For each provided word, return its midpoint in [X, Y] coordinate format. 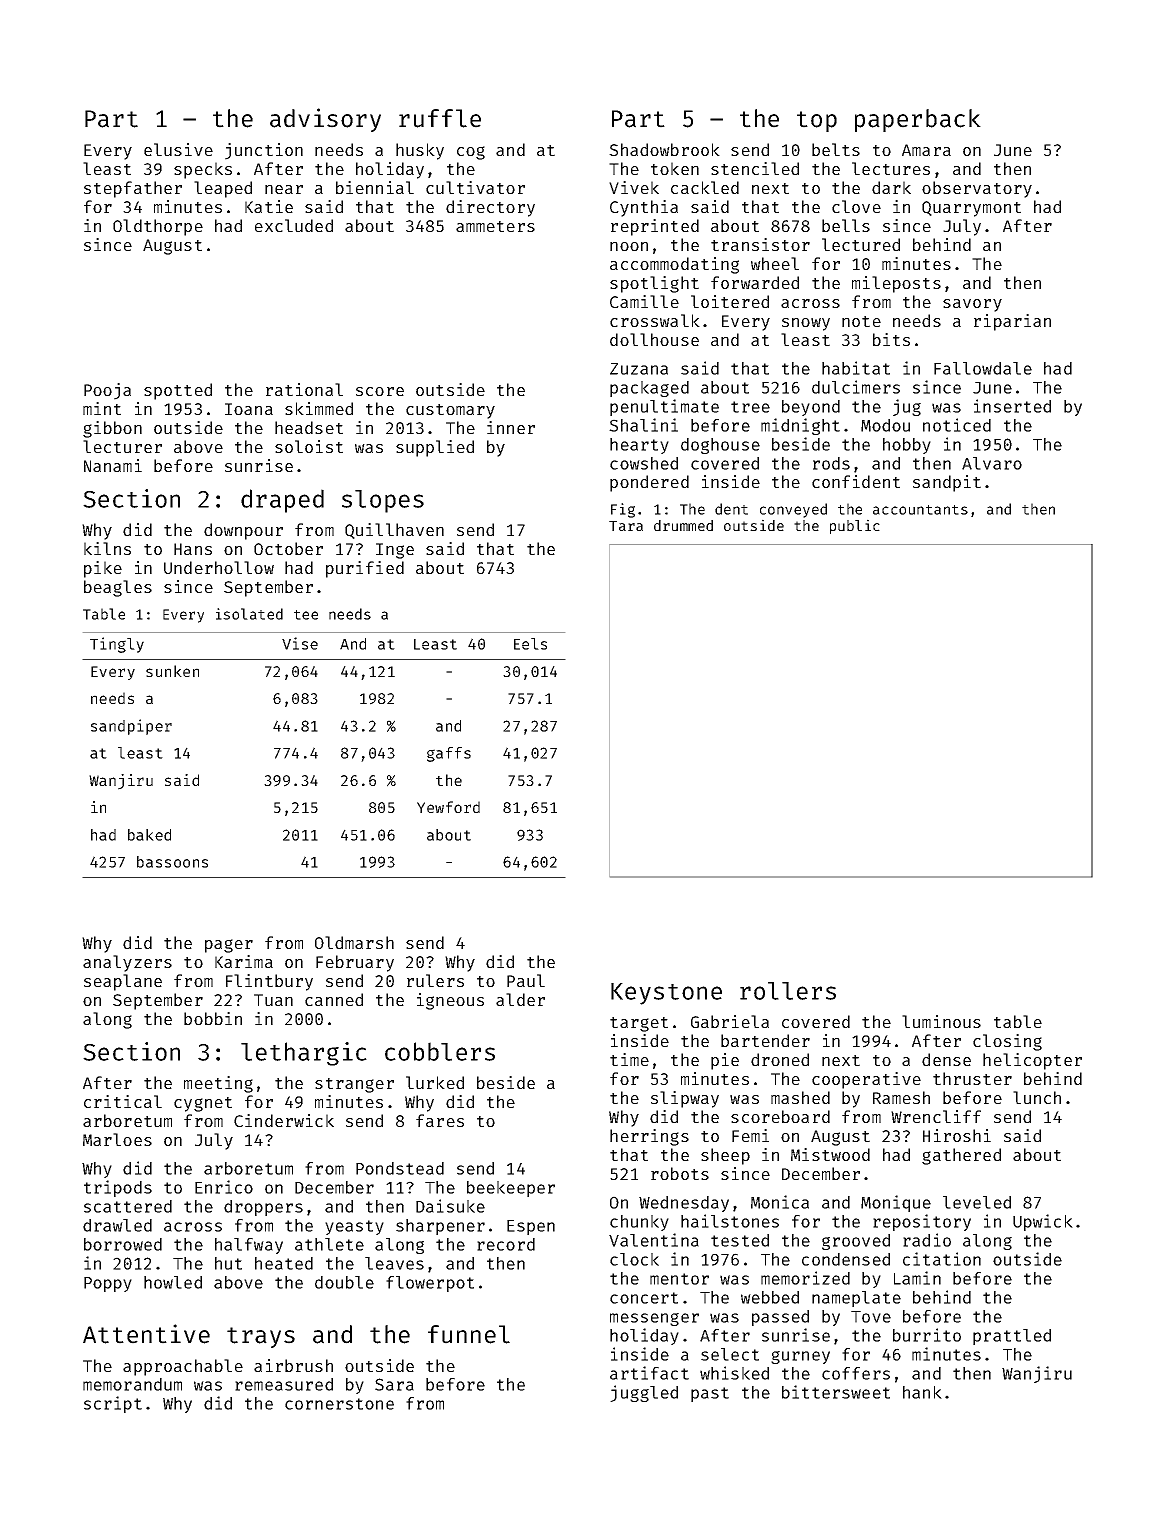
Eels [530, 644]
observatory [977, 189]
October [288, 548]
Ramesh [901, 1097]
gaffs [449, 754]
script [113, 1404]
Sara [394, 1384]
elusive [178, 149]
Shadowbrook [664, 149]
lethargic [304, 1054]
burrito [927, 1335]
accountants [920, 510]
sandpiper [131, 727]
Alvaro [992, 463]
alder [520, 999]
